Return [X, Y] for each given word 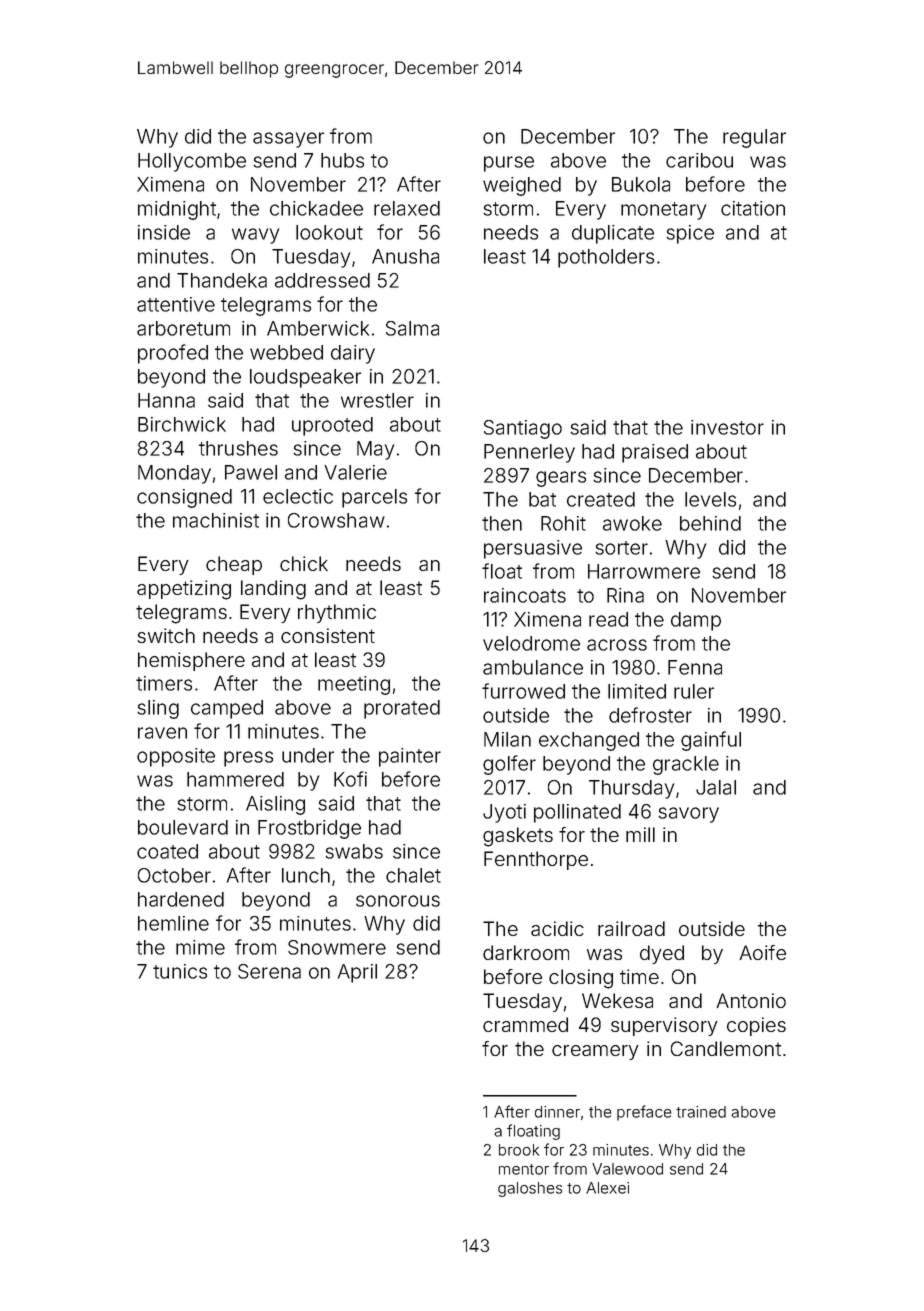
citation [753, 208]
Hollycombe [192, 162]
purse [509, 164]
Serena [269, 971]
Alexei [607, 1188]
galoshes [530, 1189]
